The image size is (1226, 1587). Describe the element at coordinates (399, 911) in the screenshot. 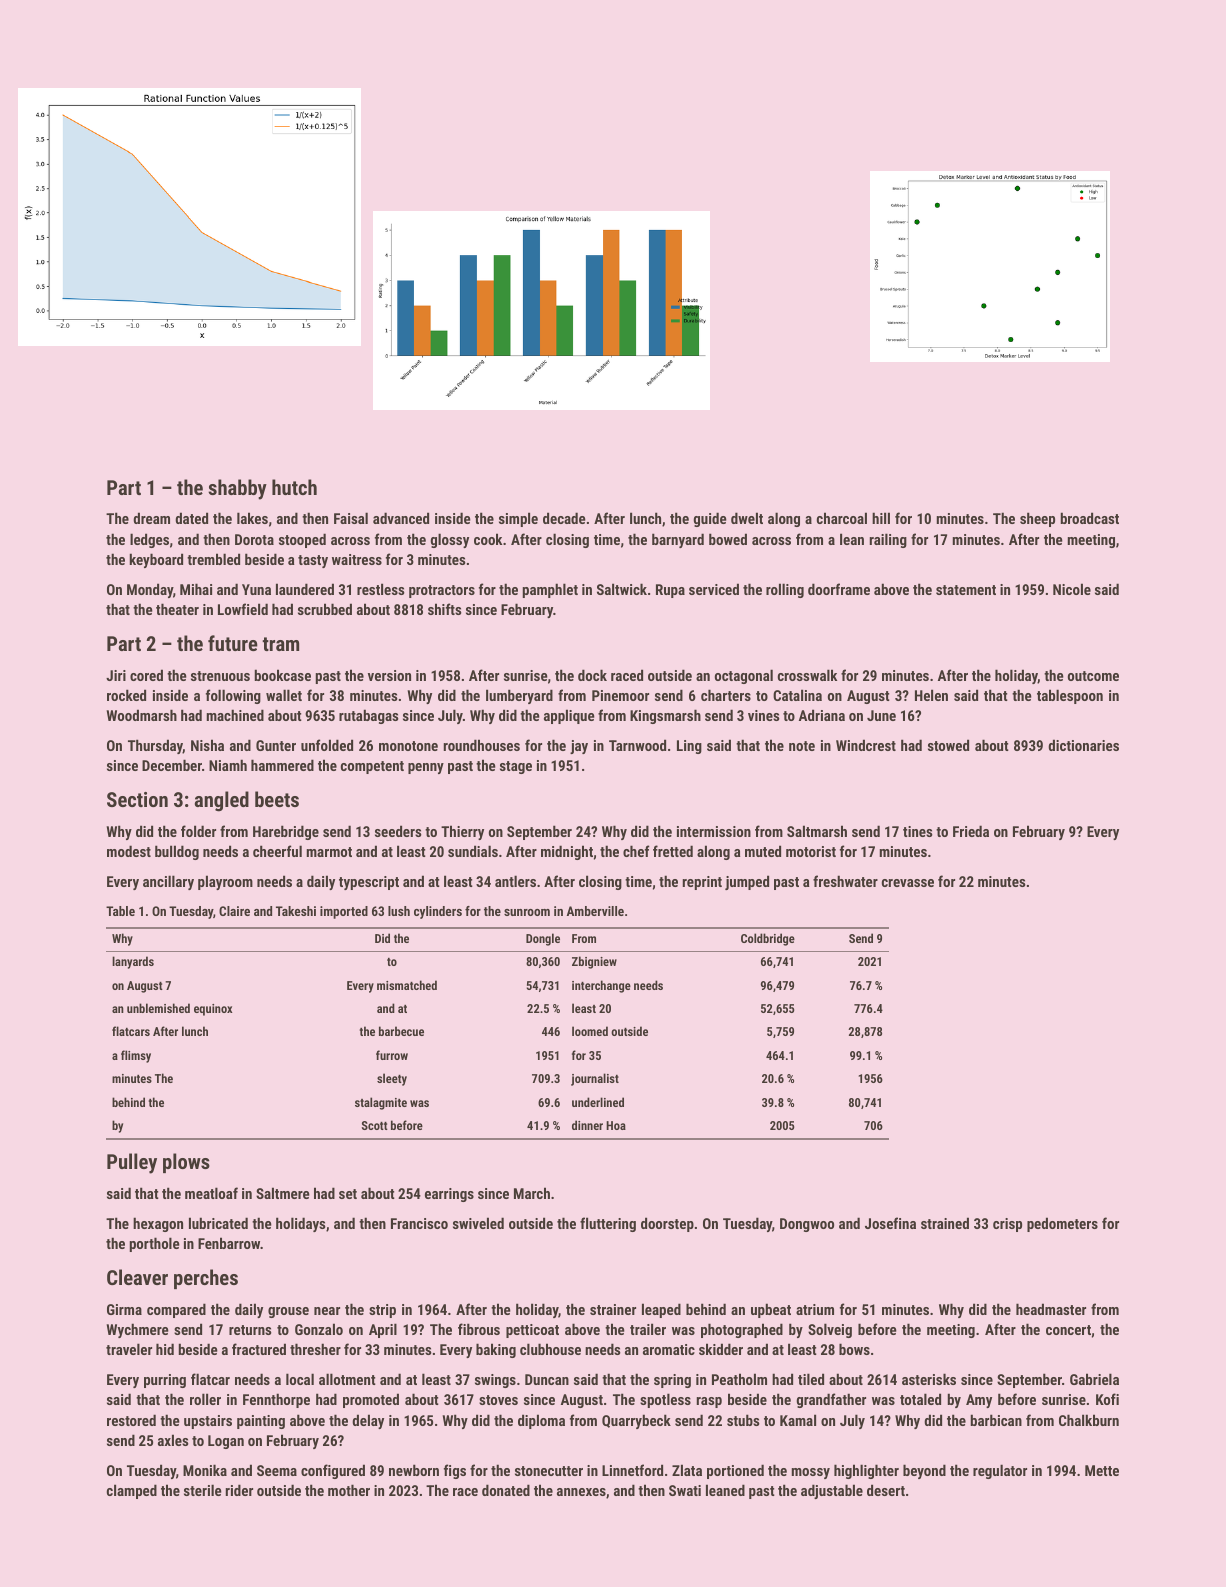

I see `lush` at that location.
